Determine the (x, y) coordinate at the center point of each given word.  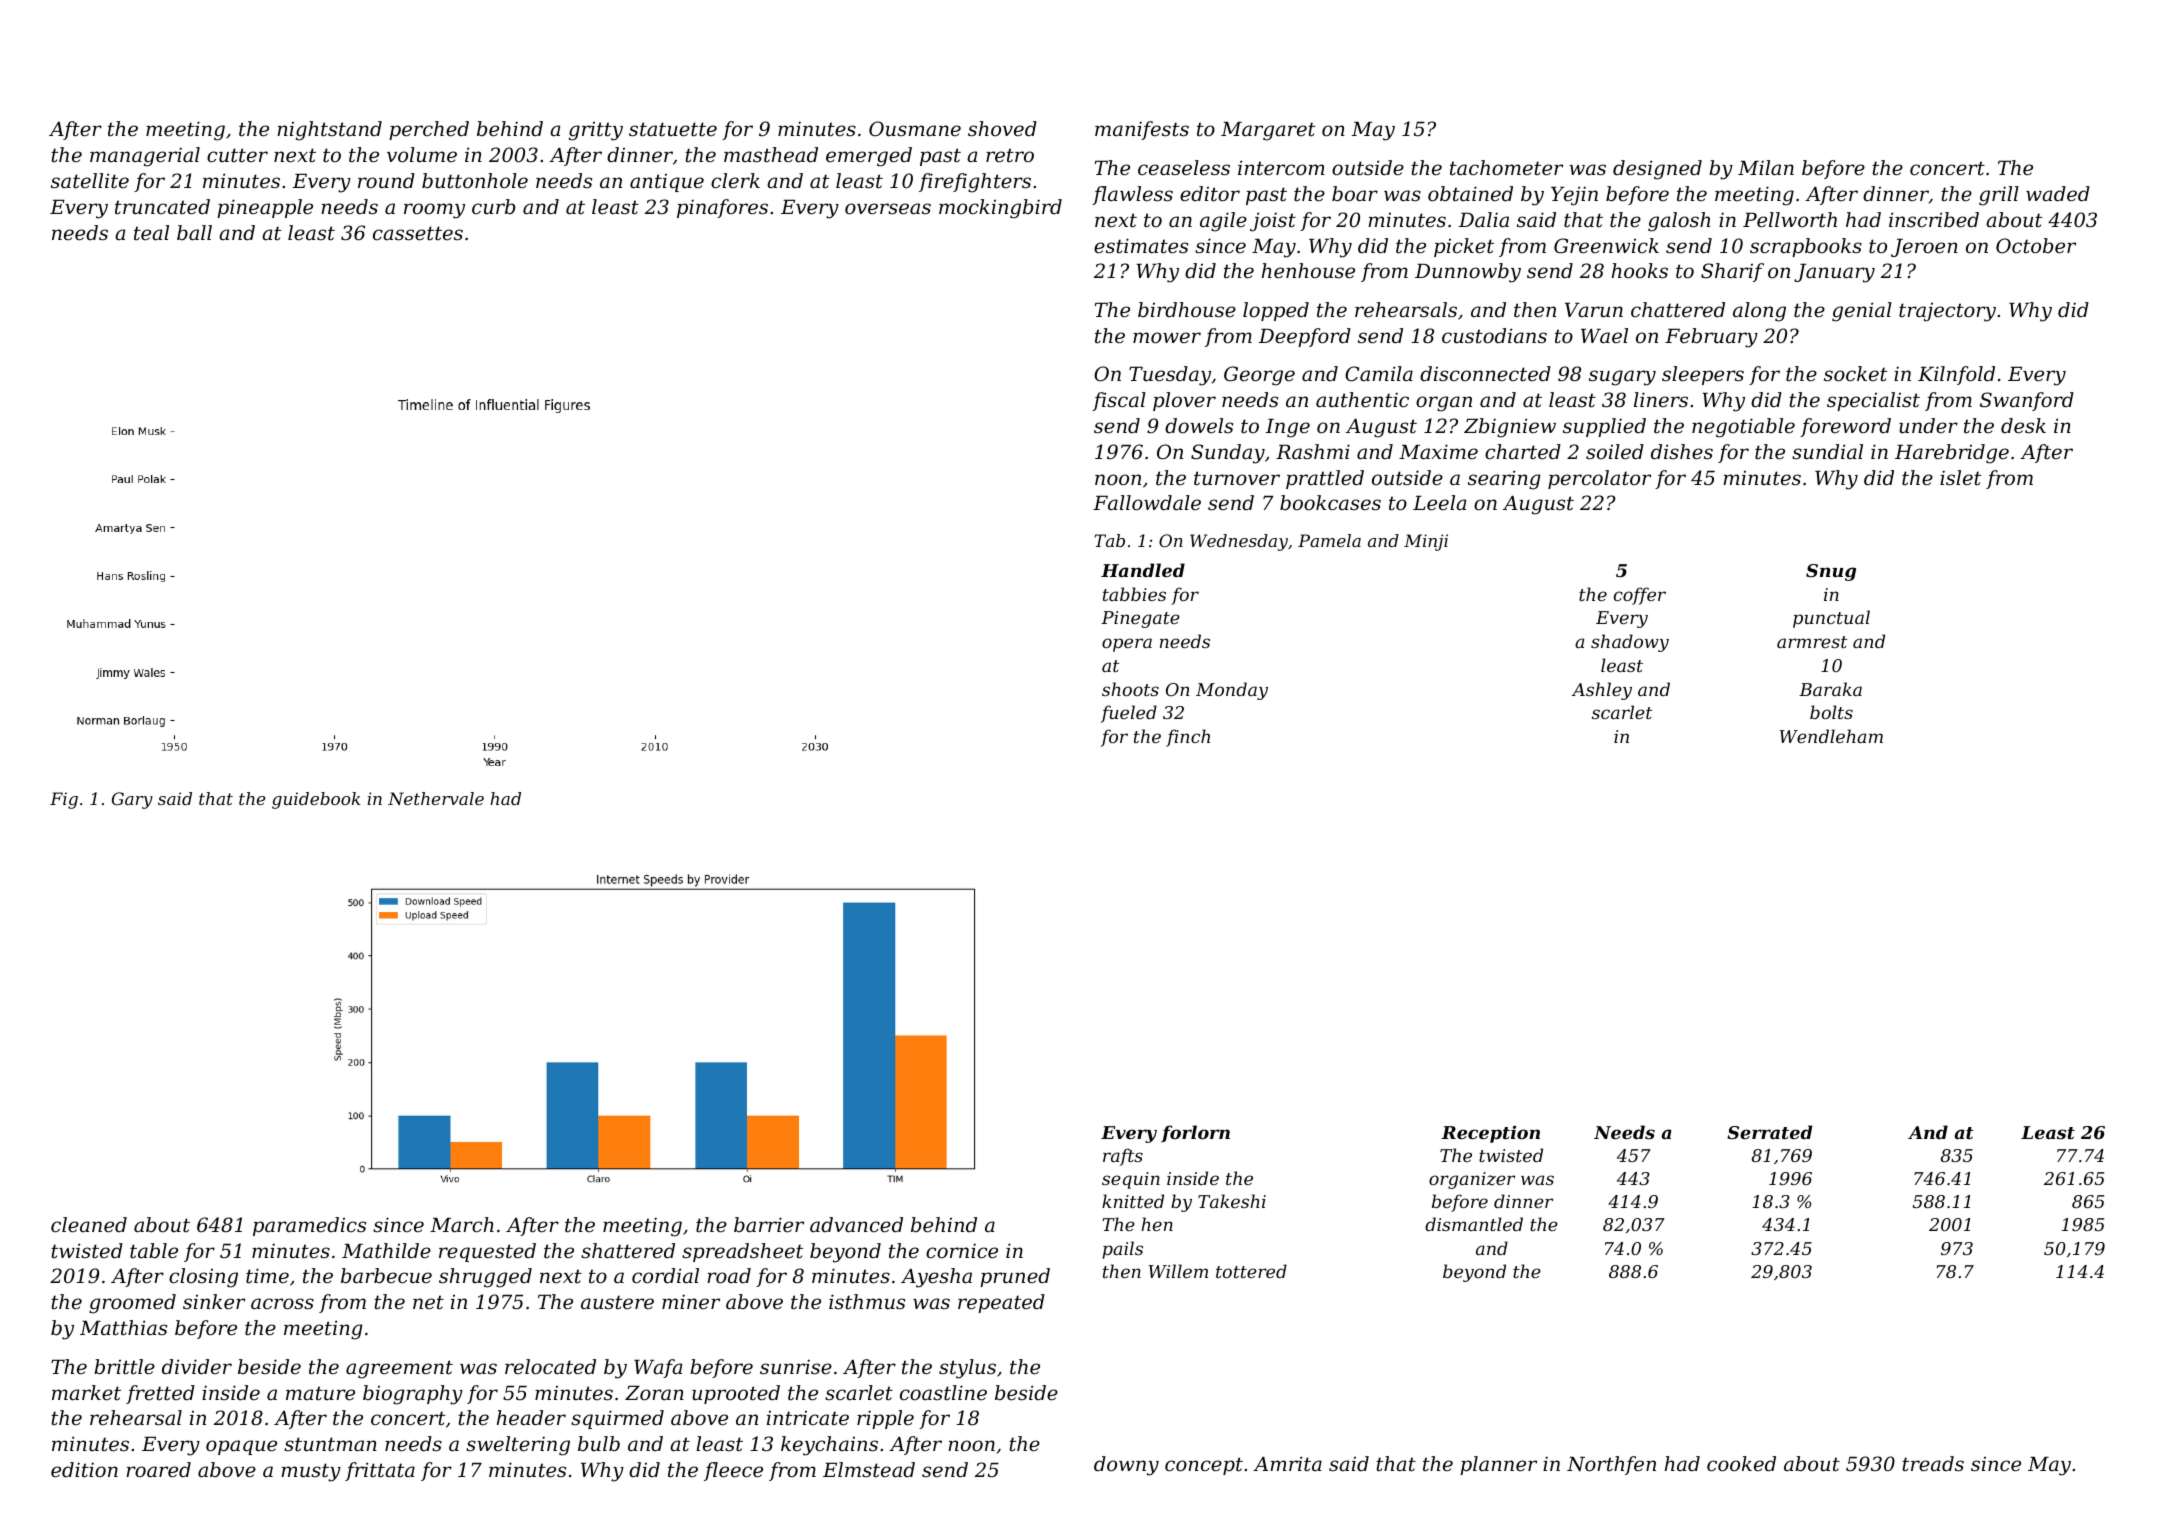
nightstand (329, 131)
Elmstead (869, 1470)
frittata (380, 1471)
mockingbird (1000, 209)
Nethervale (436, 798)
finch (1188, 738)
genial (1862, 312)
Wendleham (1831, 736)
